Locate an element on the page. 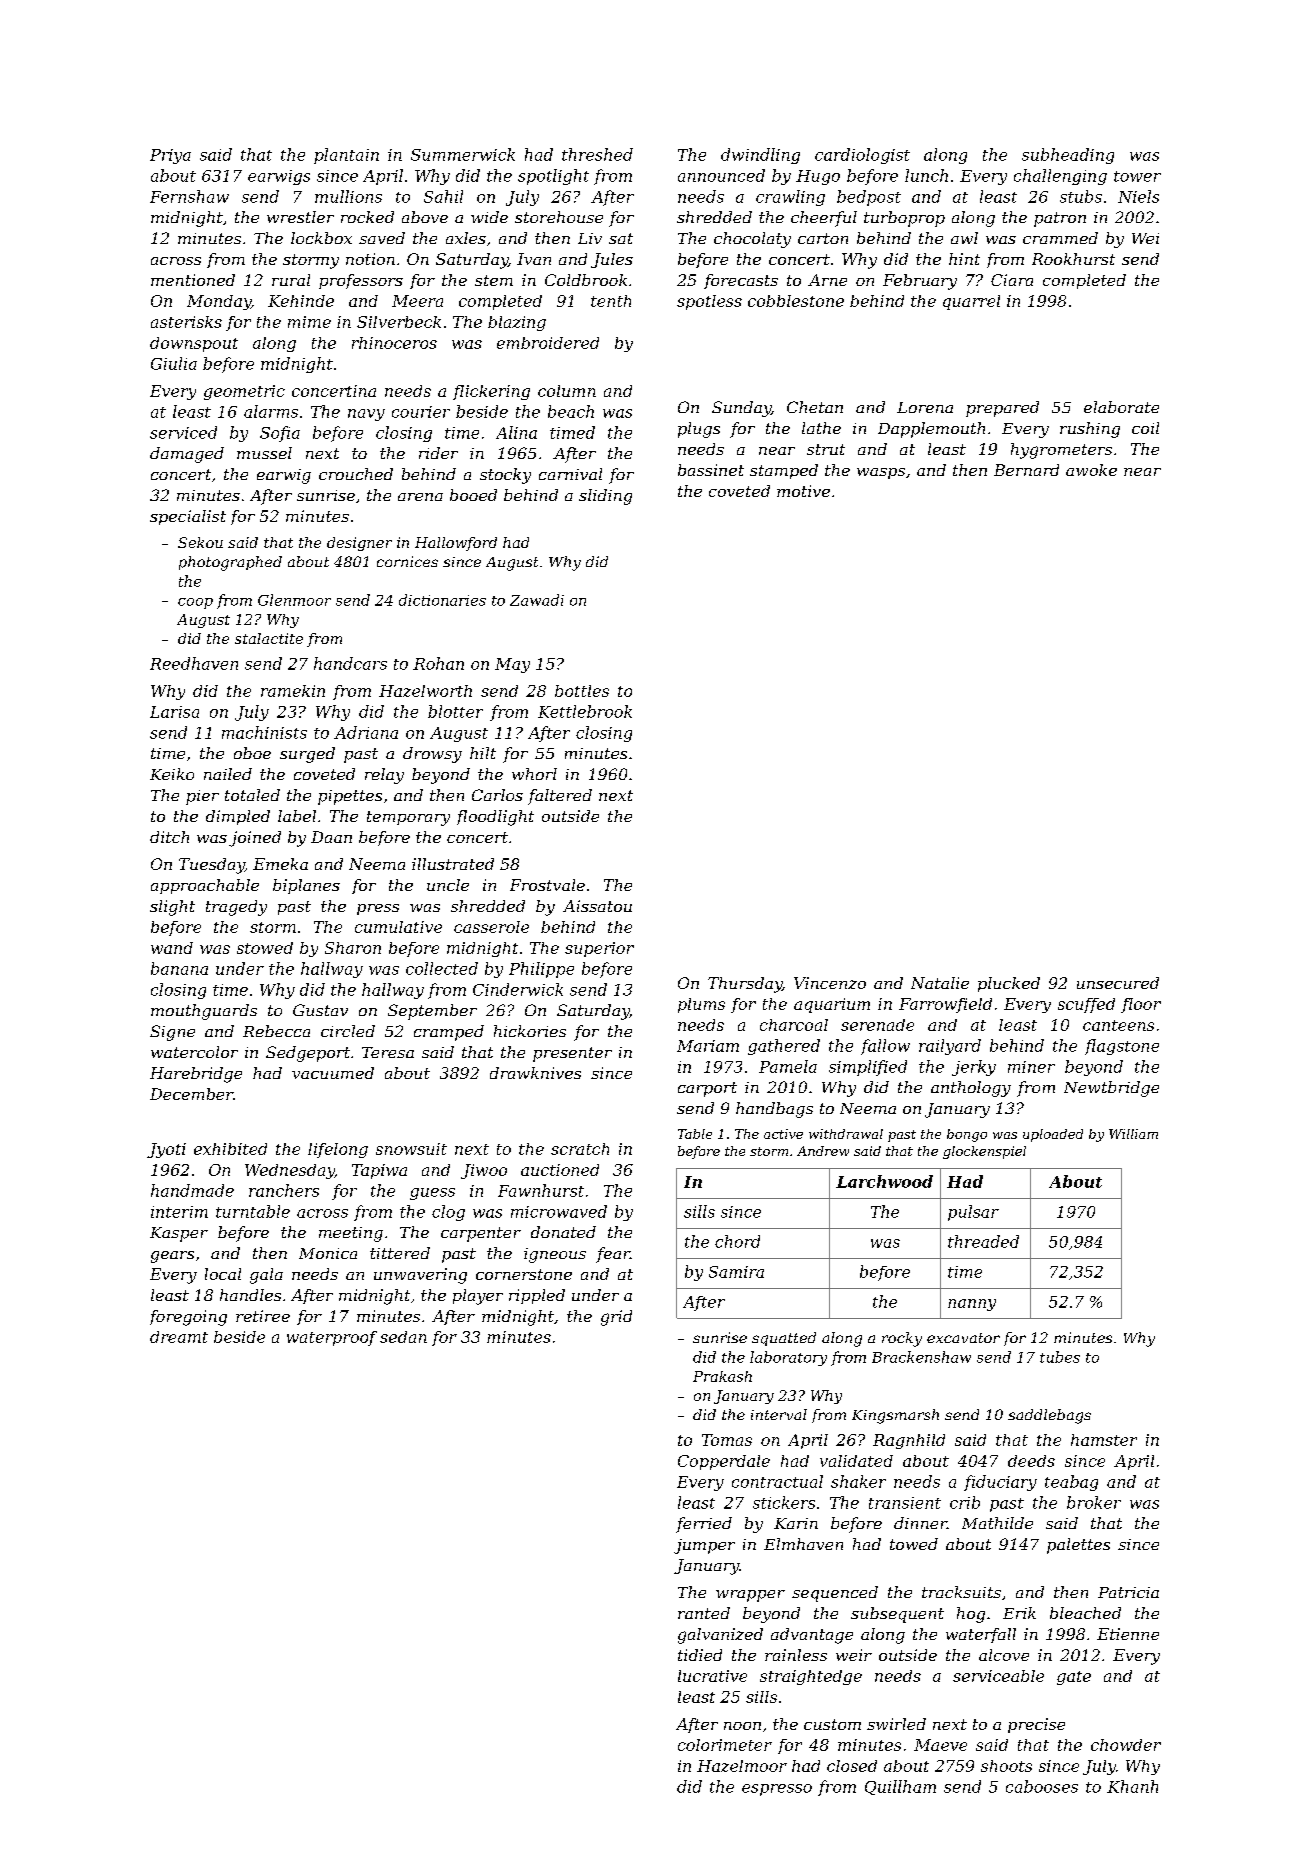  scratch is located at coordinates (580, 1149).
